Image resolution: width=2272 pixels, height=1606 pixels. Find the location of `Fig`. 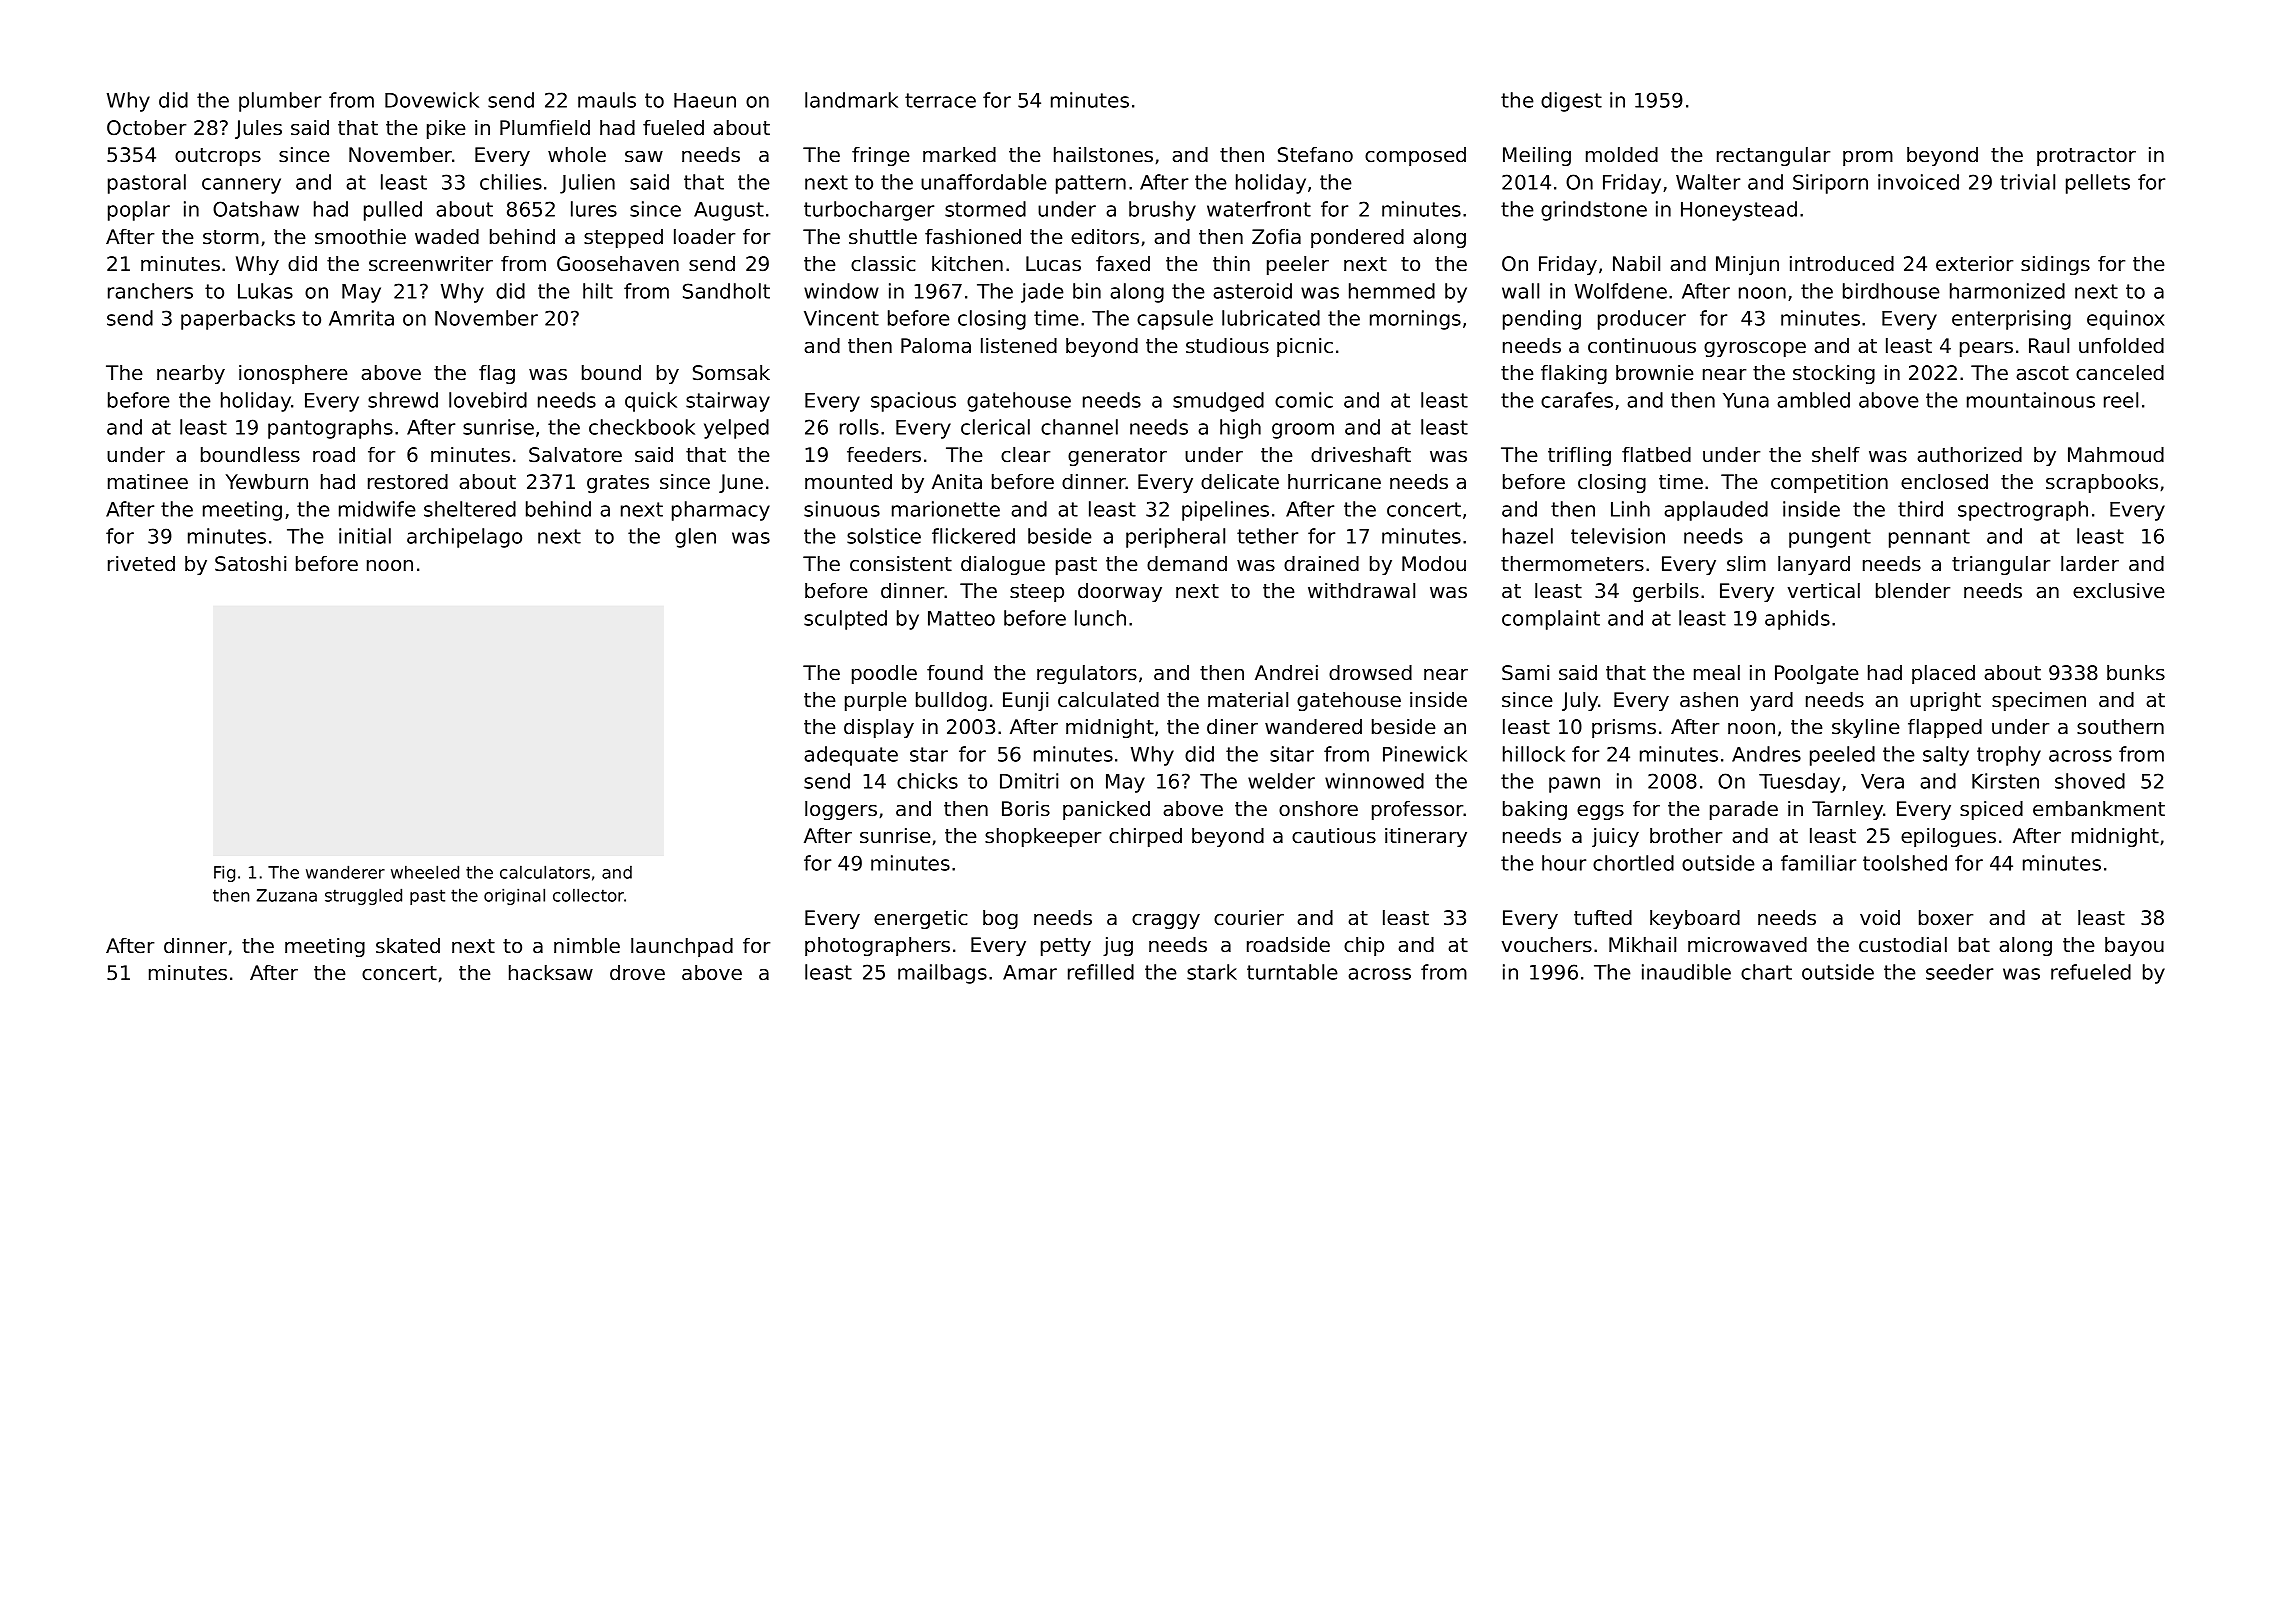

Fig is located at coordinates (224, 873).
